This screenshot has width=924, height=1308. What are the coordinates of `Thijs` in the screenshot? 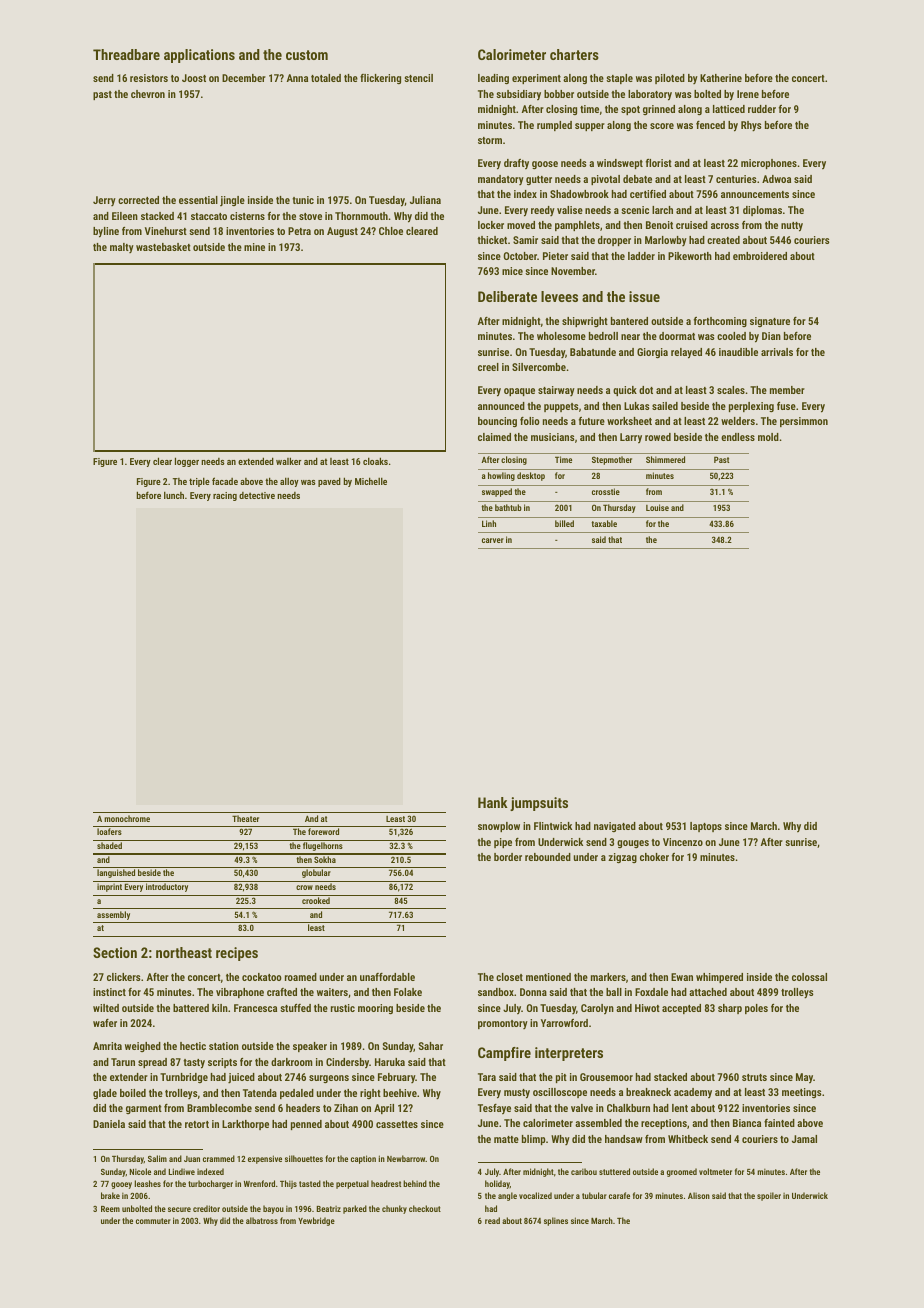 It's located at (288, 1184).
